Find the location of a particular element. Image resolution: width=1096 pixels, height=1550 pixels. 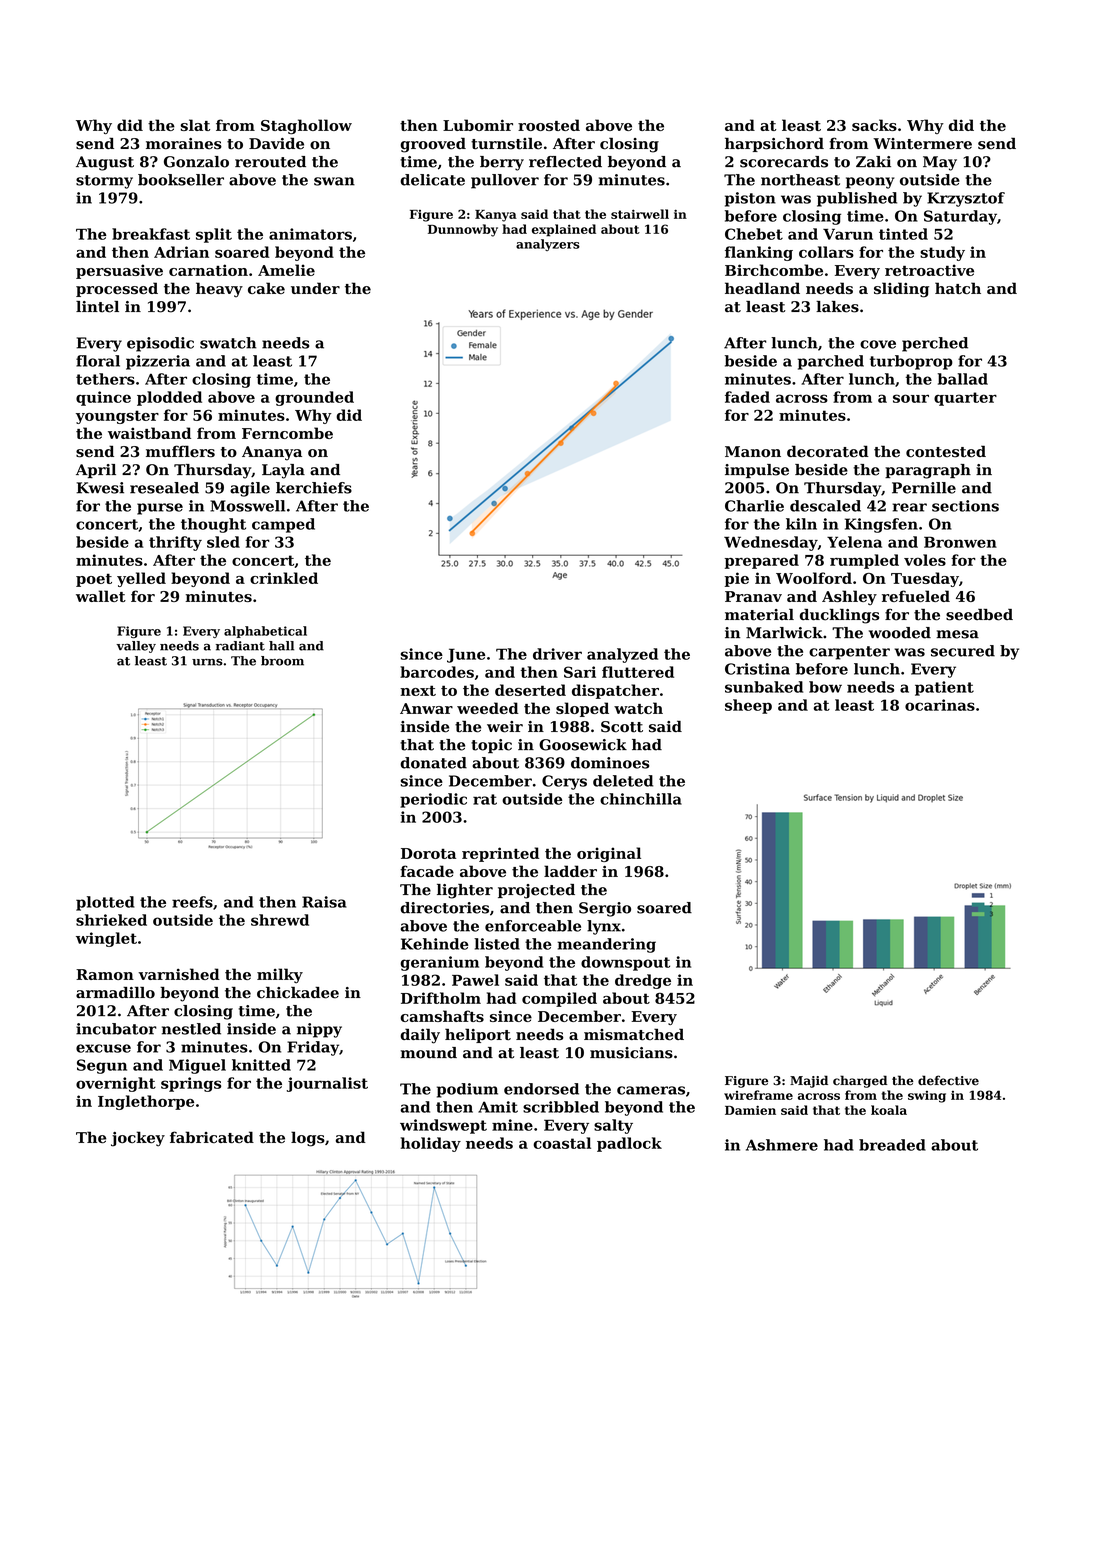

Marlwick is located at coordinates (784, 633).
